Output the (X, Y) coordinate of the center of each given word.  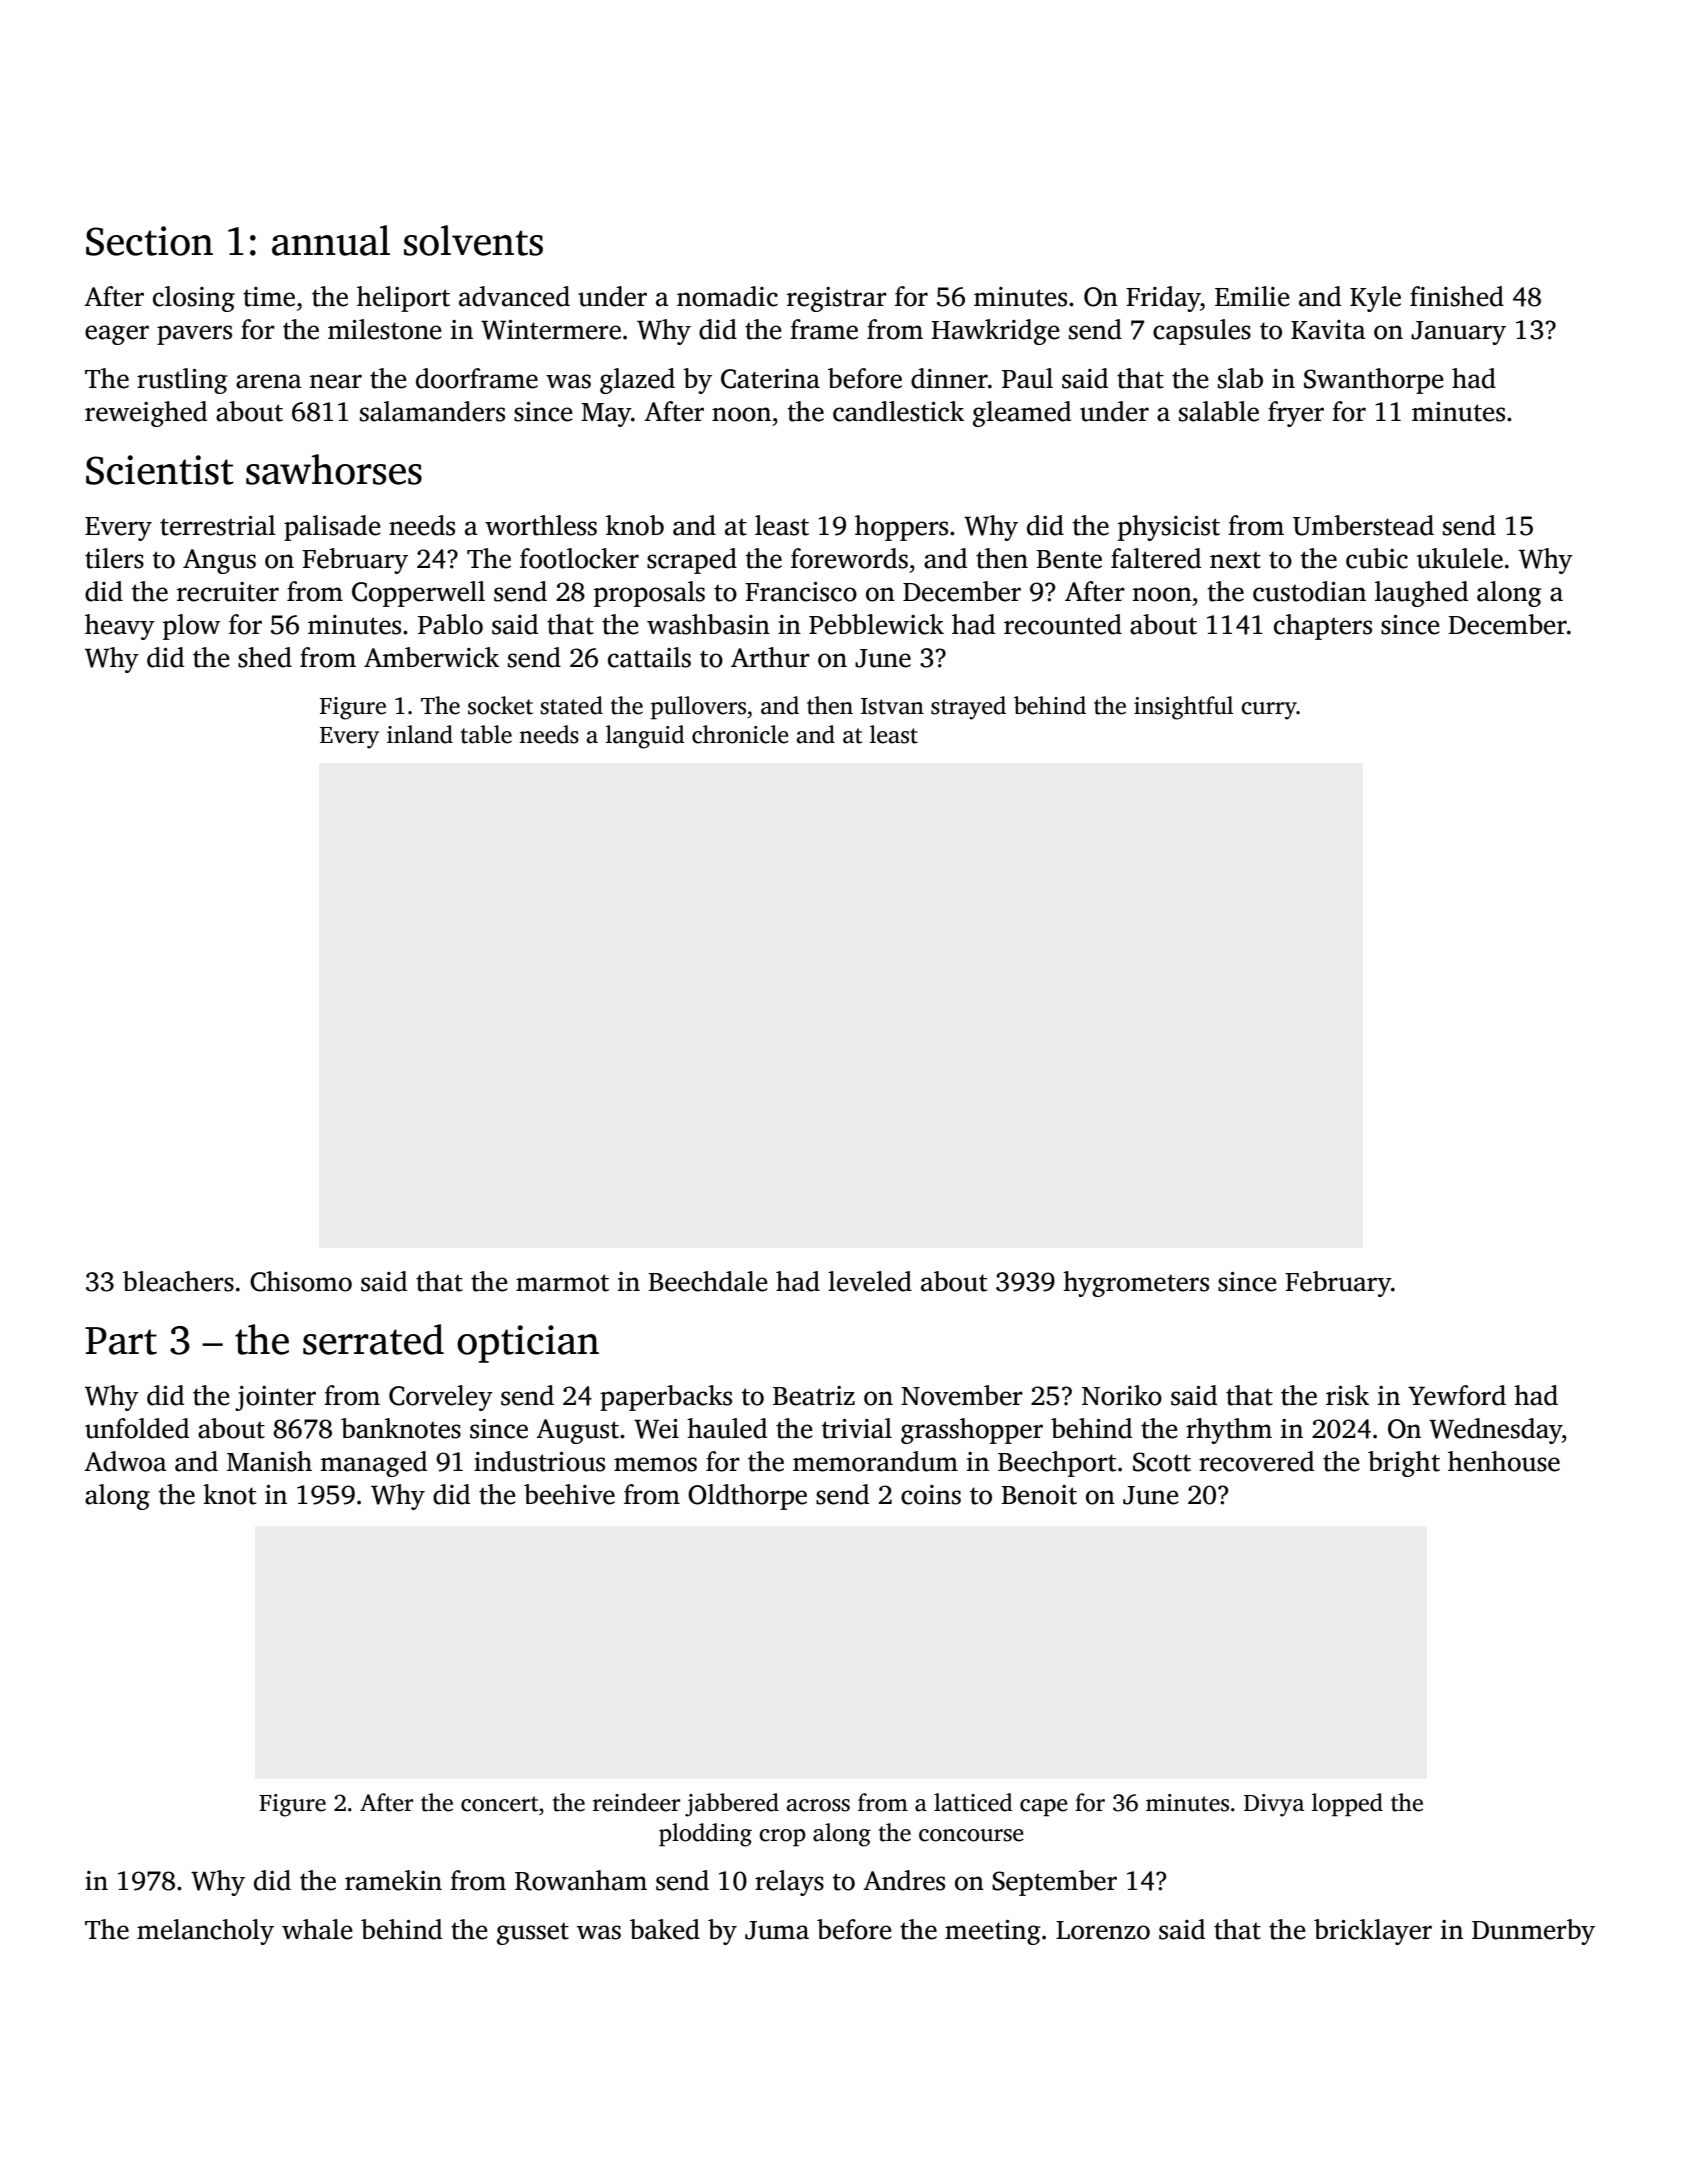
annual (331, 240)
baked (665, 1929)
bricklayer (1373, 1932)
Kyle (1375, 299)
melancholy (205, 1932)
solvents (473, 240)
